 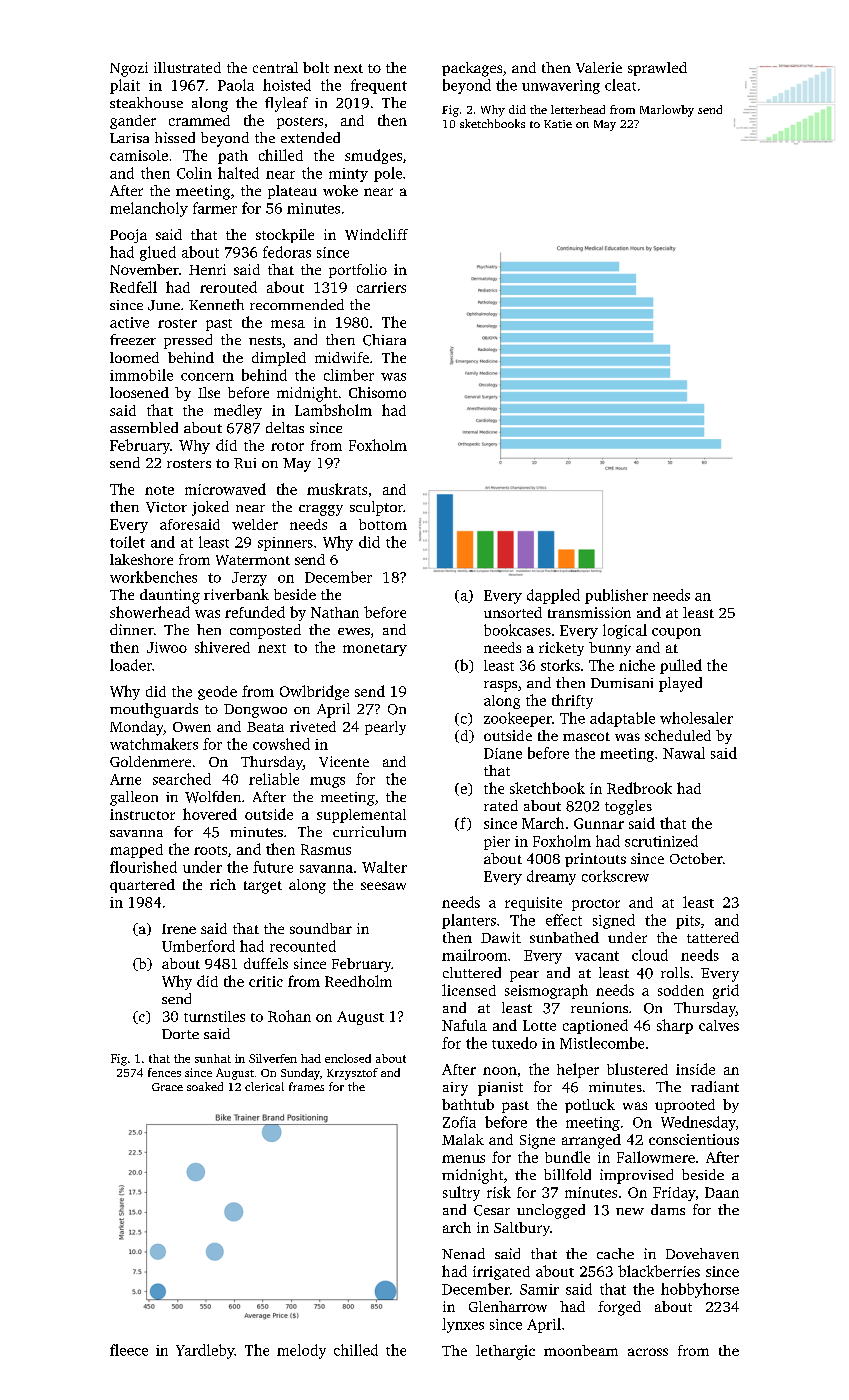 What do you see at coordinates (681, 666) in the screenshot?
I see `pulled` at bounding box center [681, 666].
